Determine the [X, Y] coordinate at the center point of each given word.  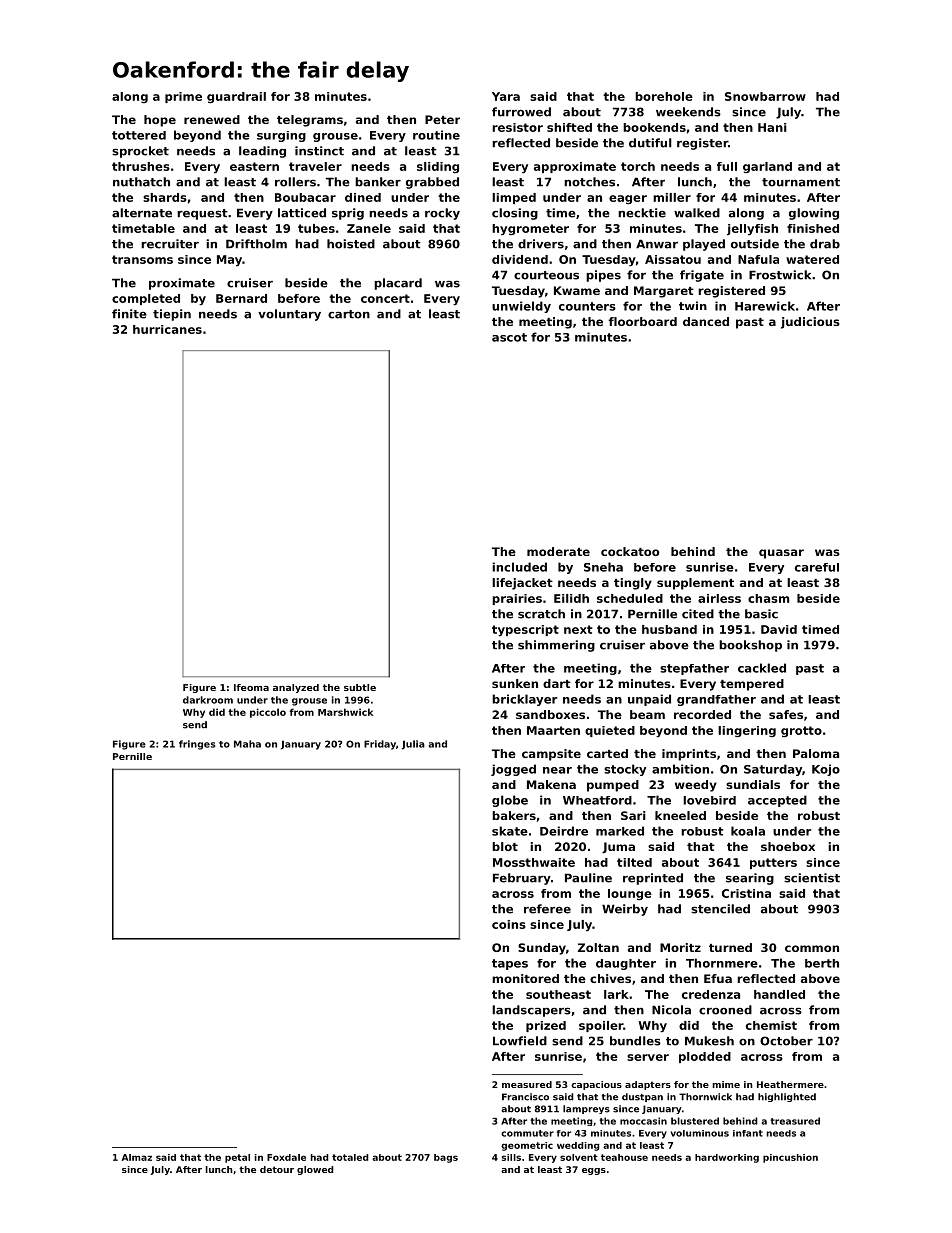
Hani [772, 127]
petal [237, 1158]
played [704, 245]
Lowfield [520, 1041]
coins [509, 924]
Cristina [746, 893]
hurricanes [167, 329]
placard [398, 284]
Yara [506, 96]
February [522, 879]
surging [281, 136]
